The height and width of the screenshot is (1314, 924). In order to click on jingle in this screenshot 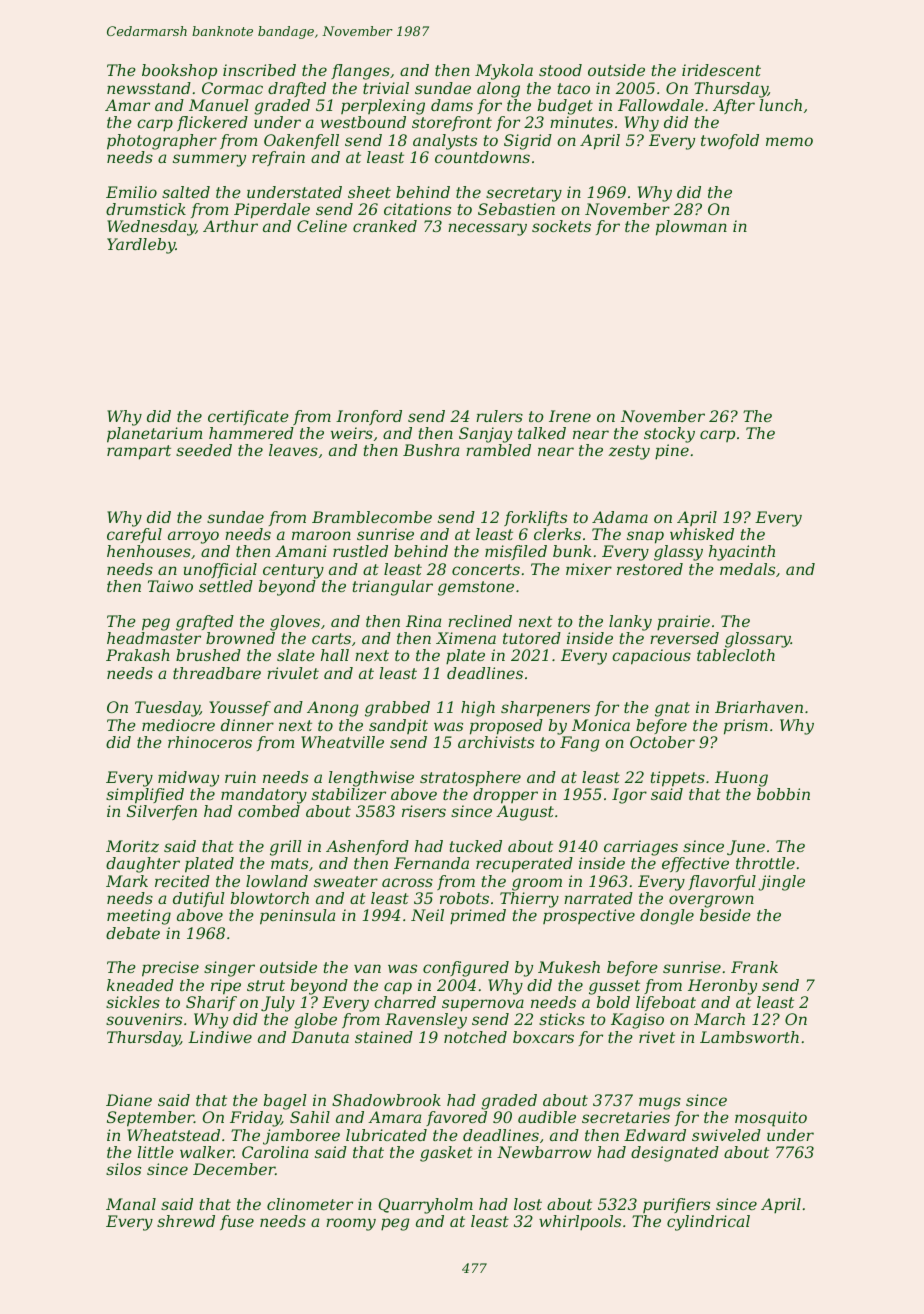, I will do `click(781, 883)`.
